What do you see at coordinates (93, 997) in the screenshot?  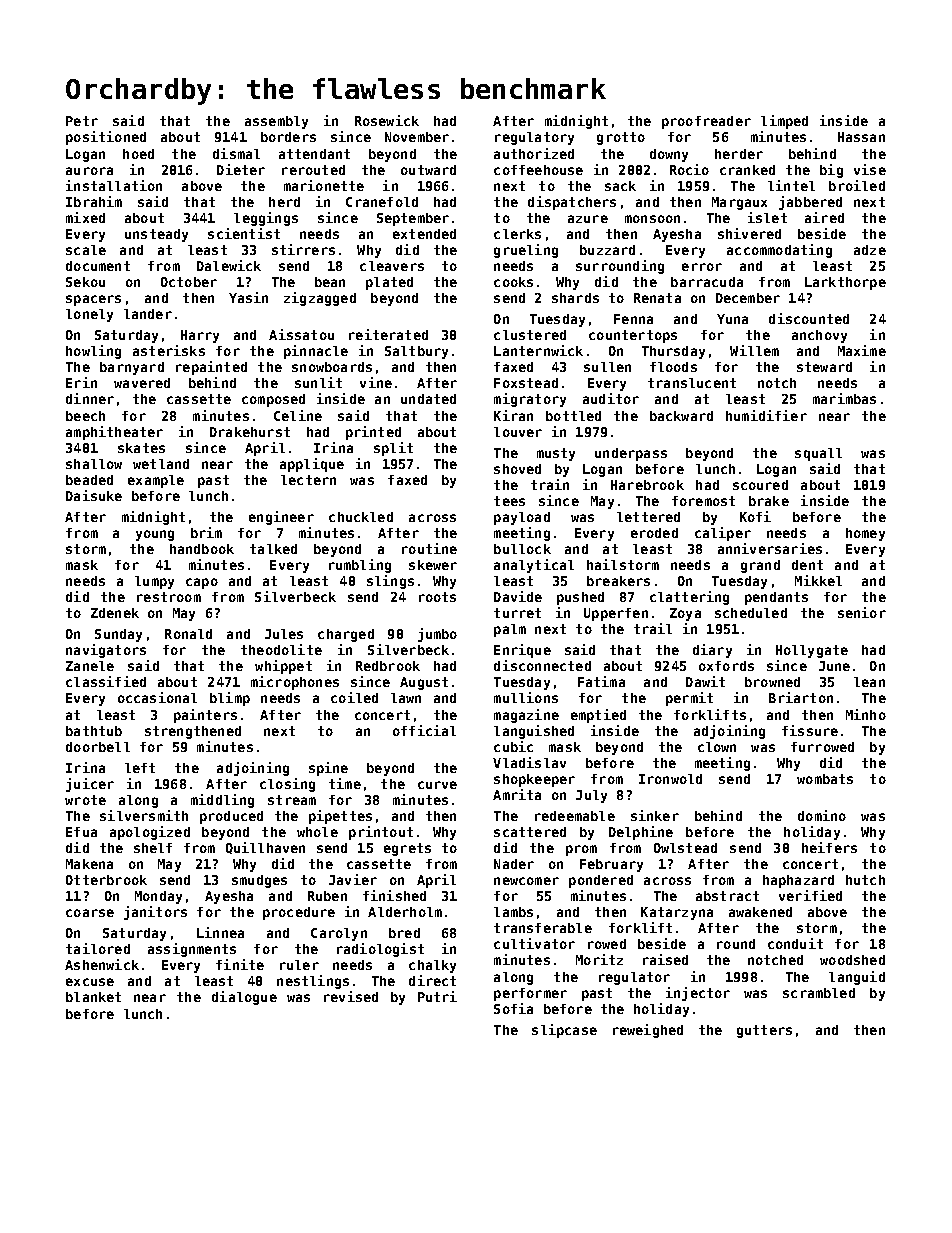 I see `blanket` at bounding box center [93, 997].
